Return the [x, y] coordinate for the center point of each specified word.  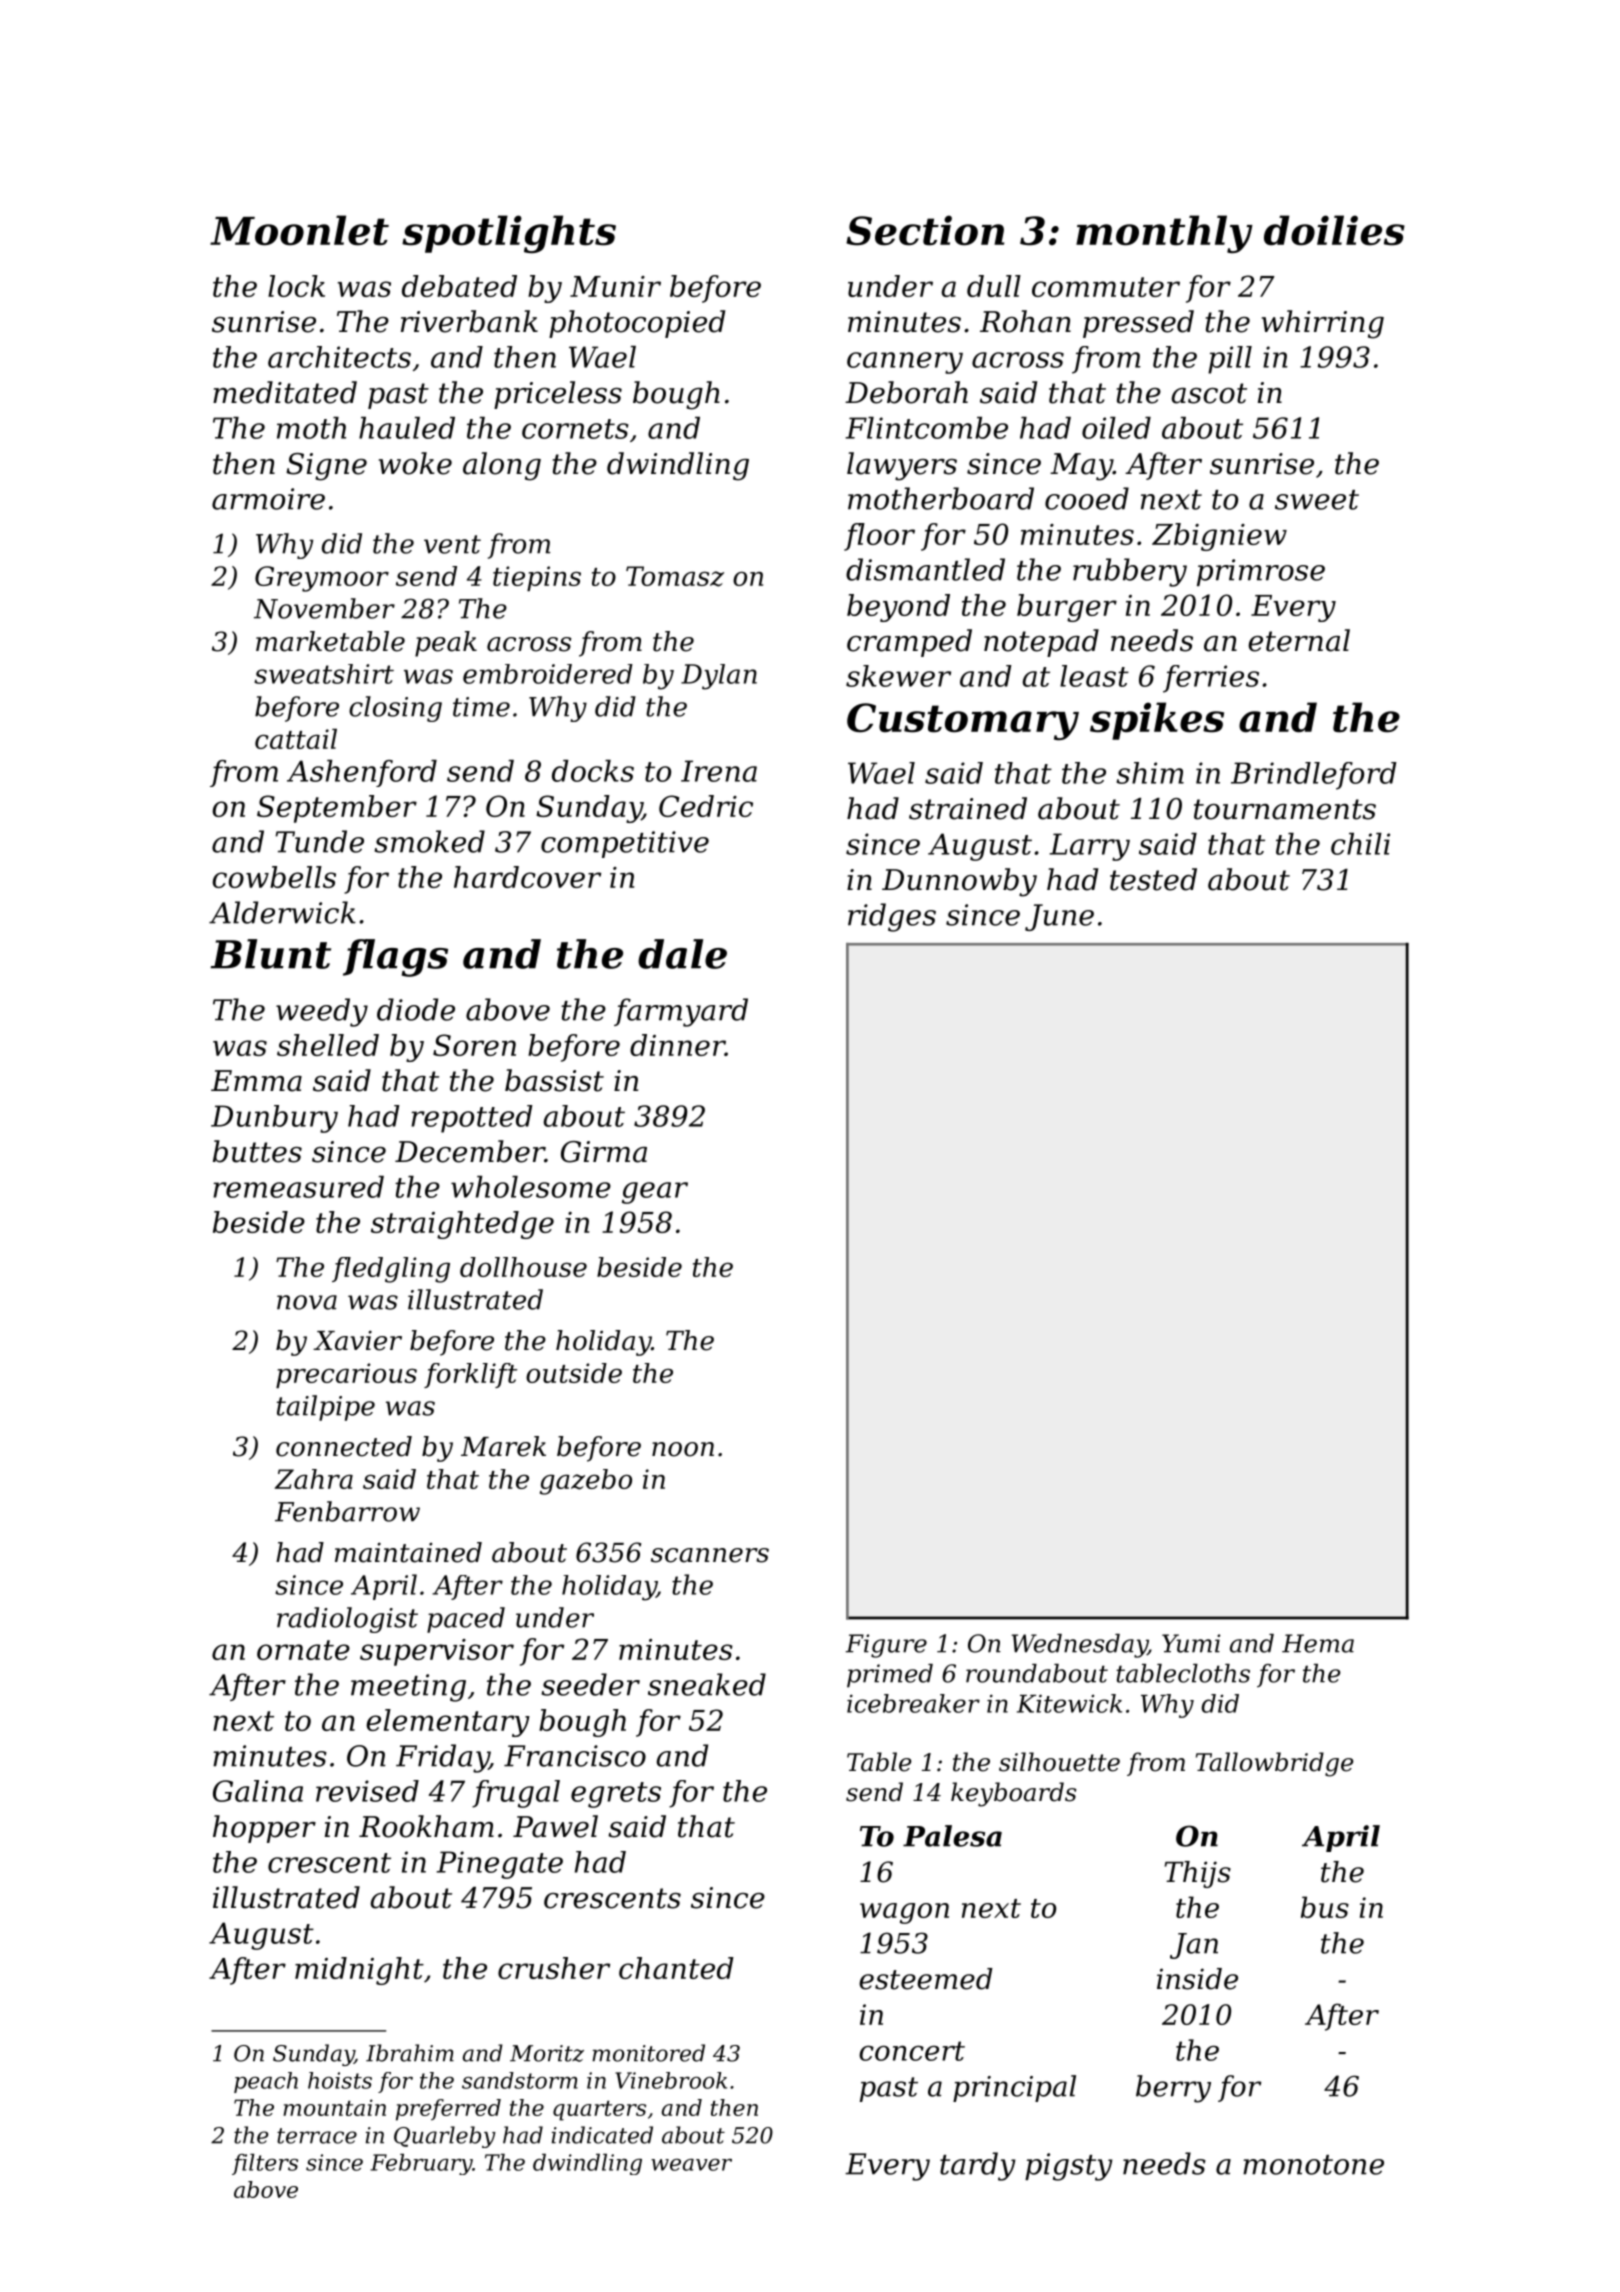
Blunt [270, 954]
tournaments [1285, 809]
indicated [602, 2135]
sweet [1317, 500]
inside [1197, 1979]
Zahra [313, 1479]
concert [912, 2051]
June [1059, 917]
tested [1153, 879]
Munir [615, 286]
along [502, 466]
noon [683, 1449]
